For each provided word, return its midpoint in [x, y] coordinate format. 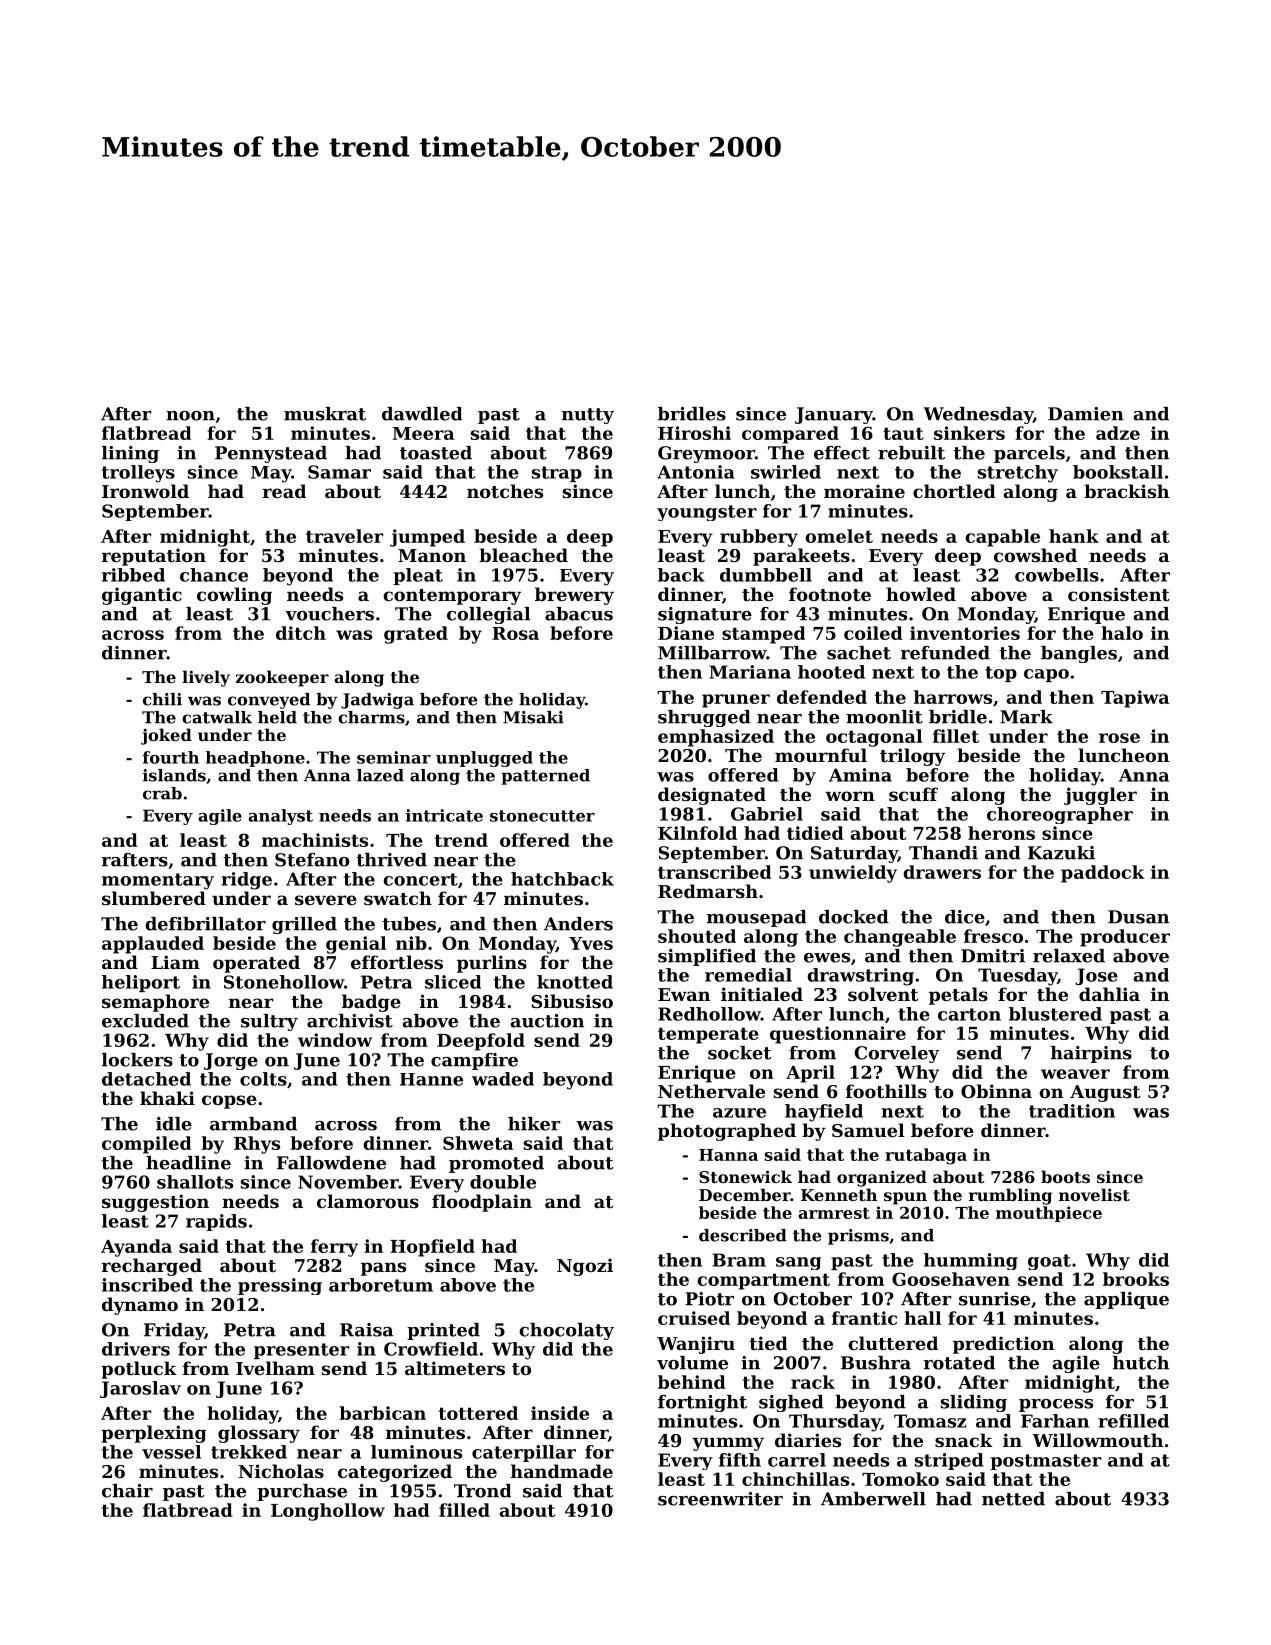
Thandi [943, 853]
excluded [145, 1021]
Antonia [696, 472]
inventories [965, 633]
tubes [409, 924]
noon [190, 416]
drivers [136, 1349]
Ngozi [585, 1267]
